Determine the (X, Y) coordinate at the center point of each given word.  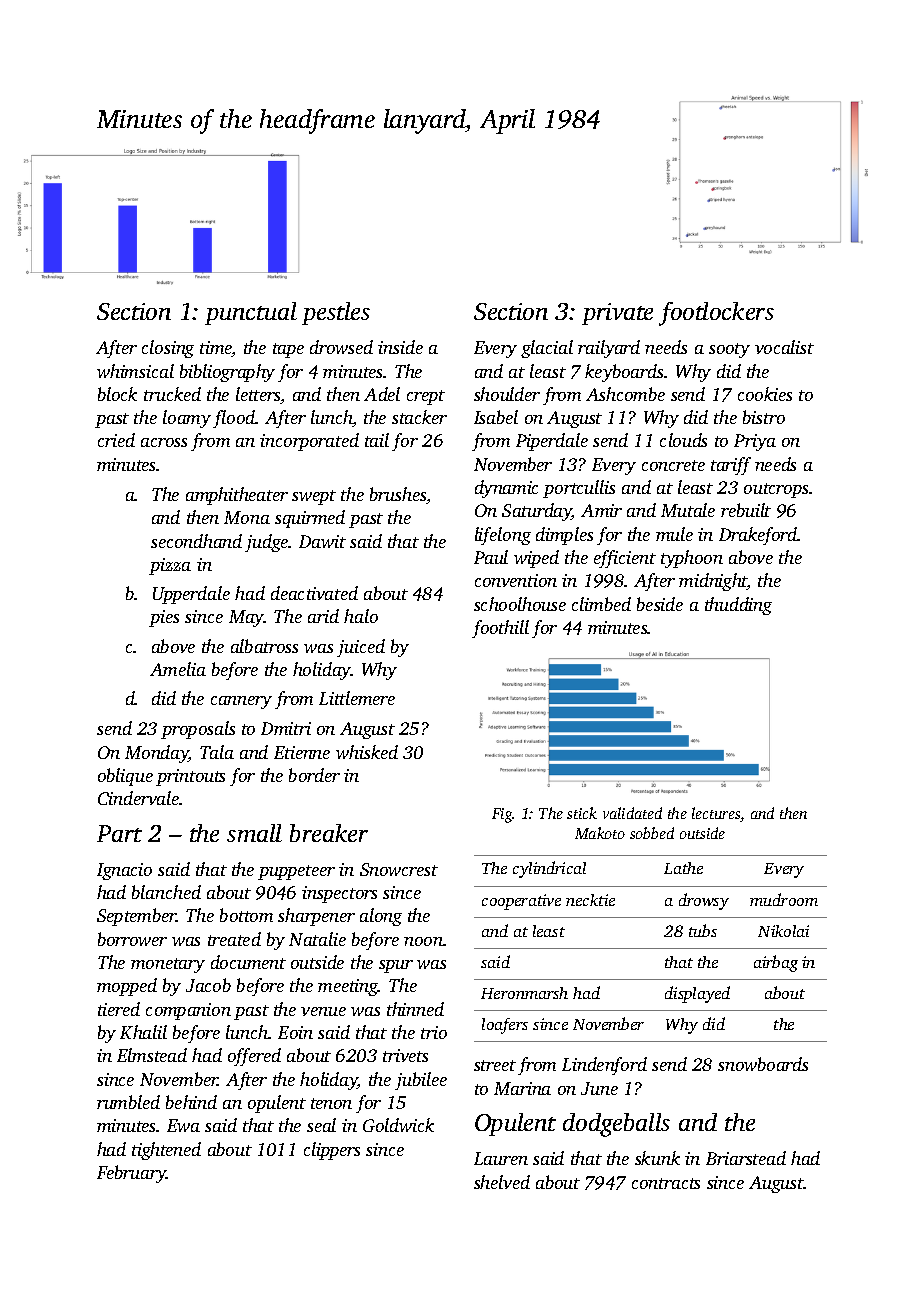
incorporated (309, 442)
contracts (666, 1183)
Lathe (683, 868)
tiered (119, 1009)
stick (582, 813)
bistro (764, 417)
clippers (332, 1151)
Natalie (317, 939)
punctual (251, 313)
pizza (170, 566)
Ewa (183, 1125)
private (617, 314)
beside (660, 604)
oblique (125, 777)
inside (400, 347)
